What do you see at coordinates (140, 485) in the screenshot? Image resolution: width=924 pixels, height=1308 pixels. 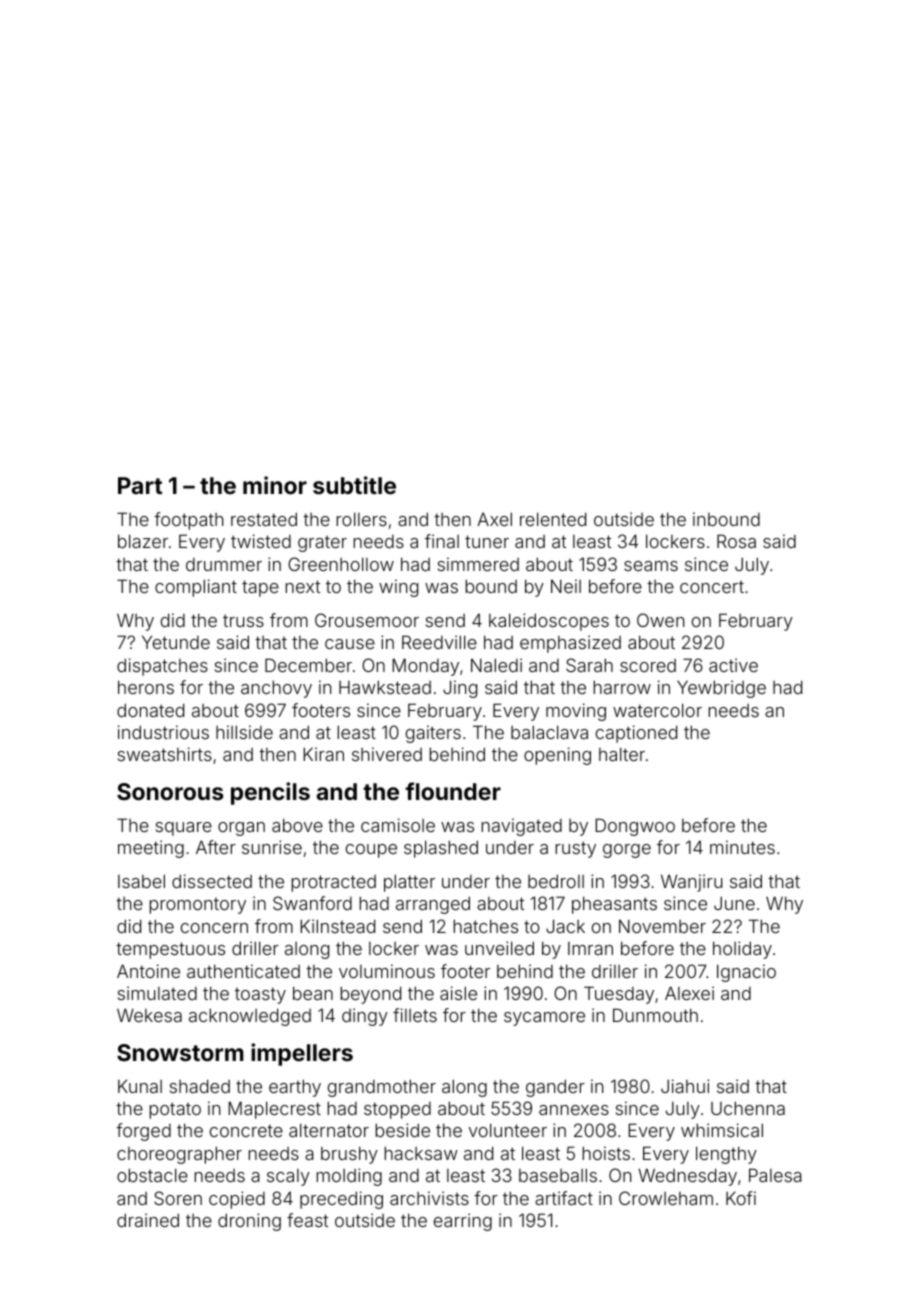 I see `Part` at bounding box center [140, 485].
